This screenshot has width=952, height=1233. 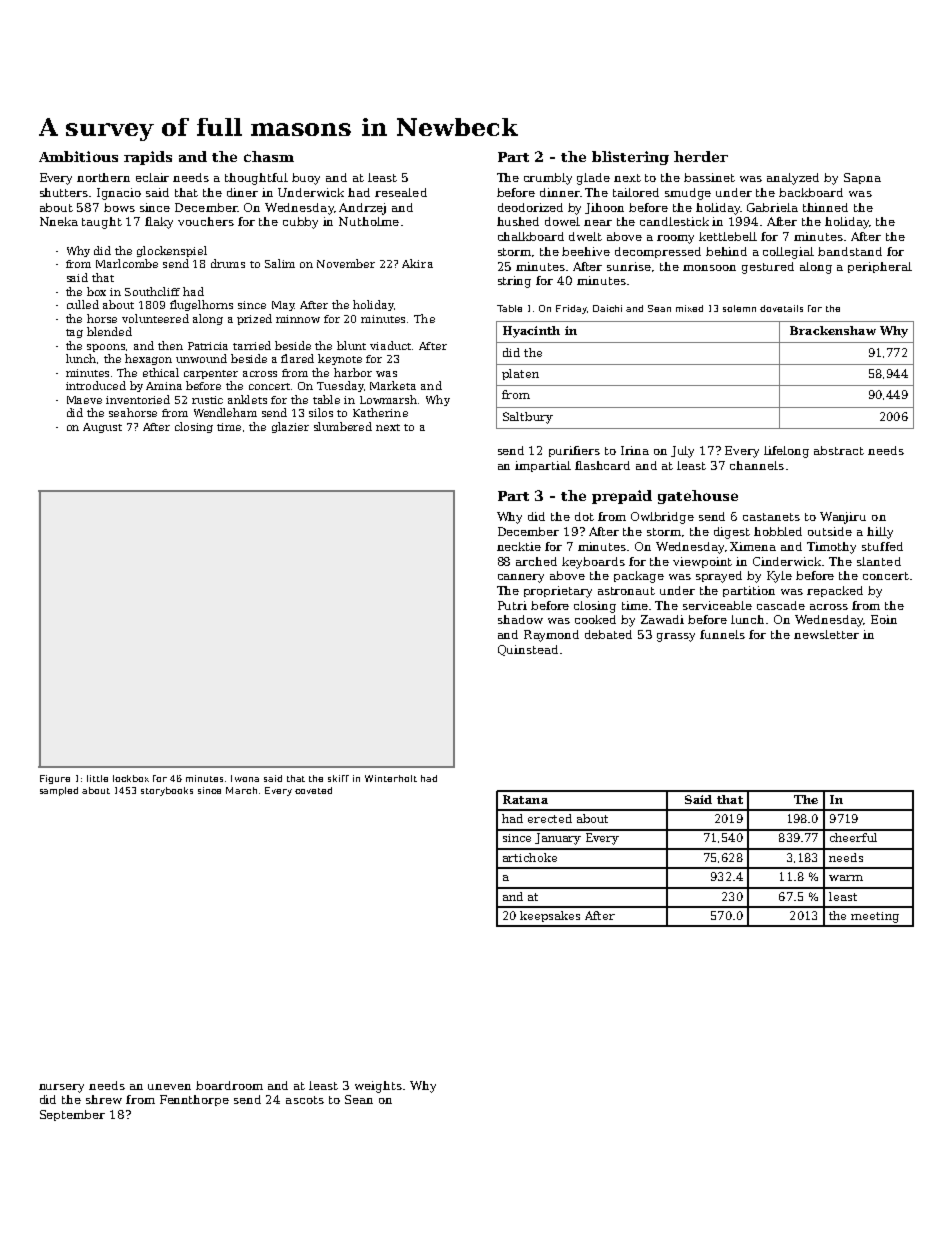 What do you see at coordinates (83, 304) in the screenshot?
I see `culled` at bounding box center [83, 304].
